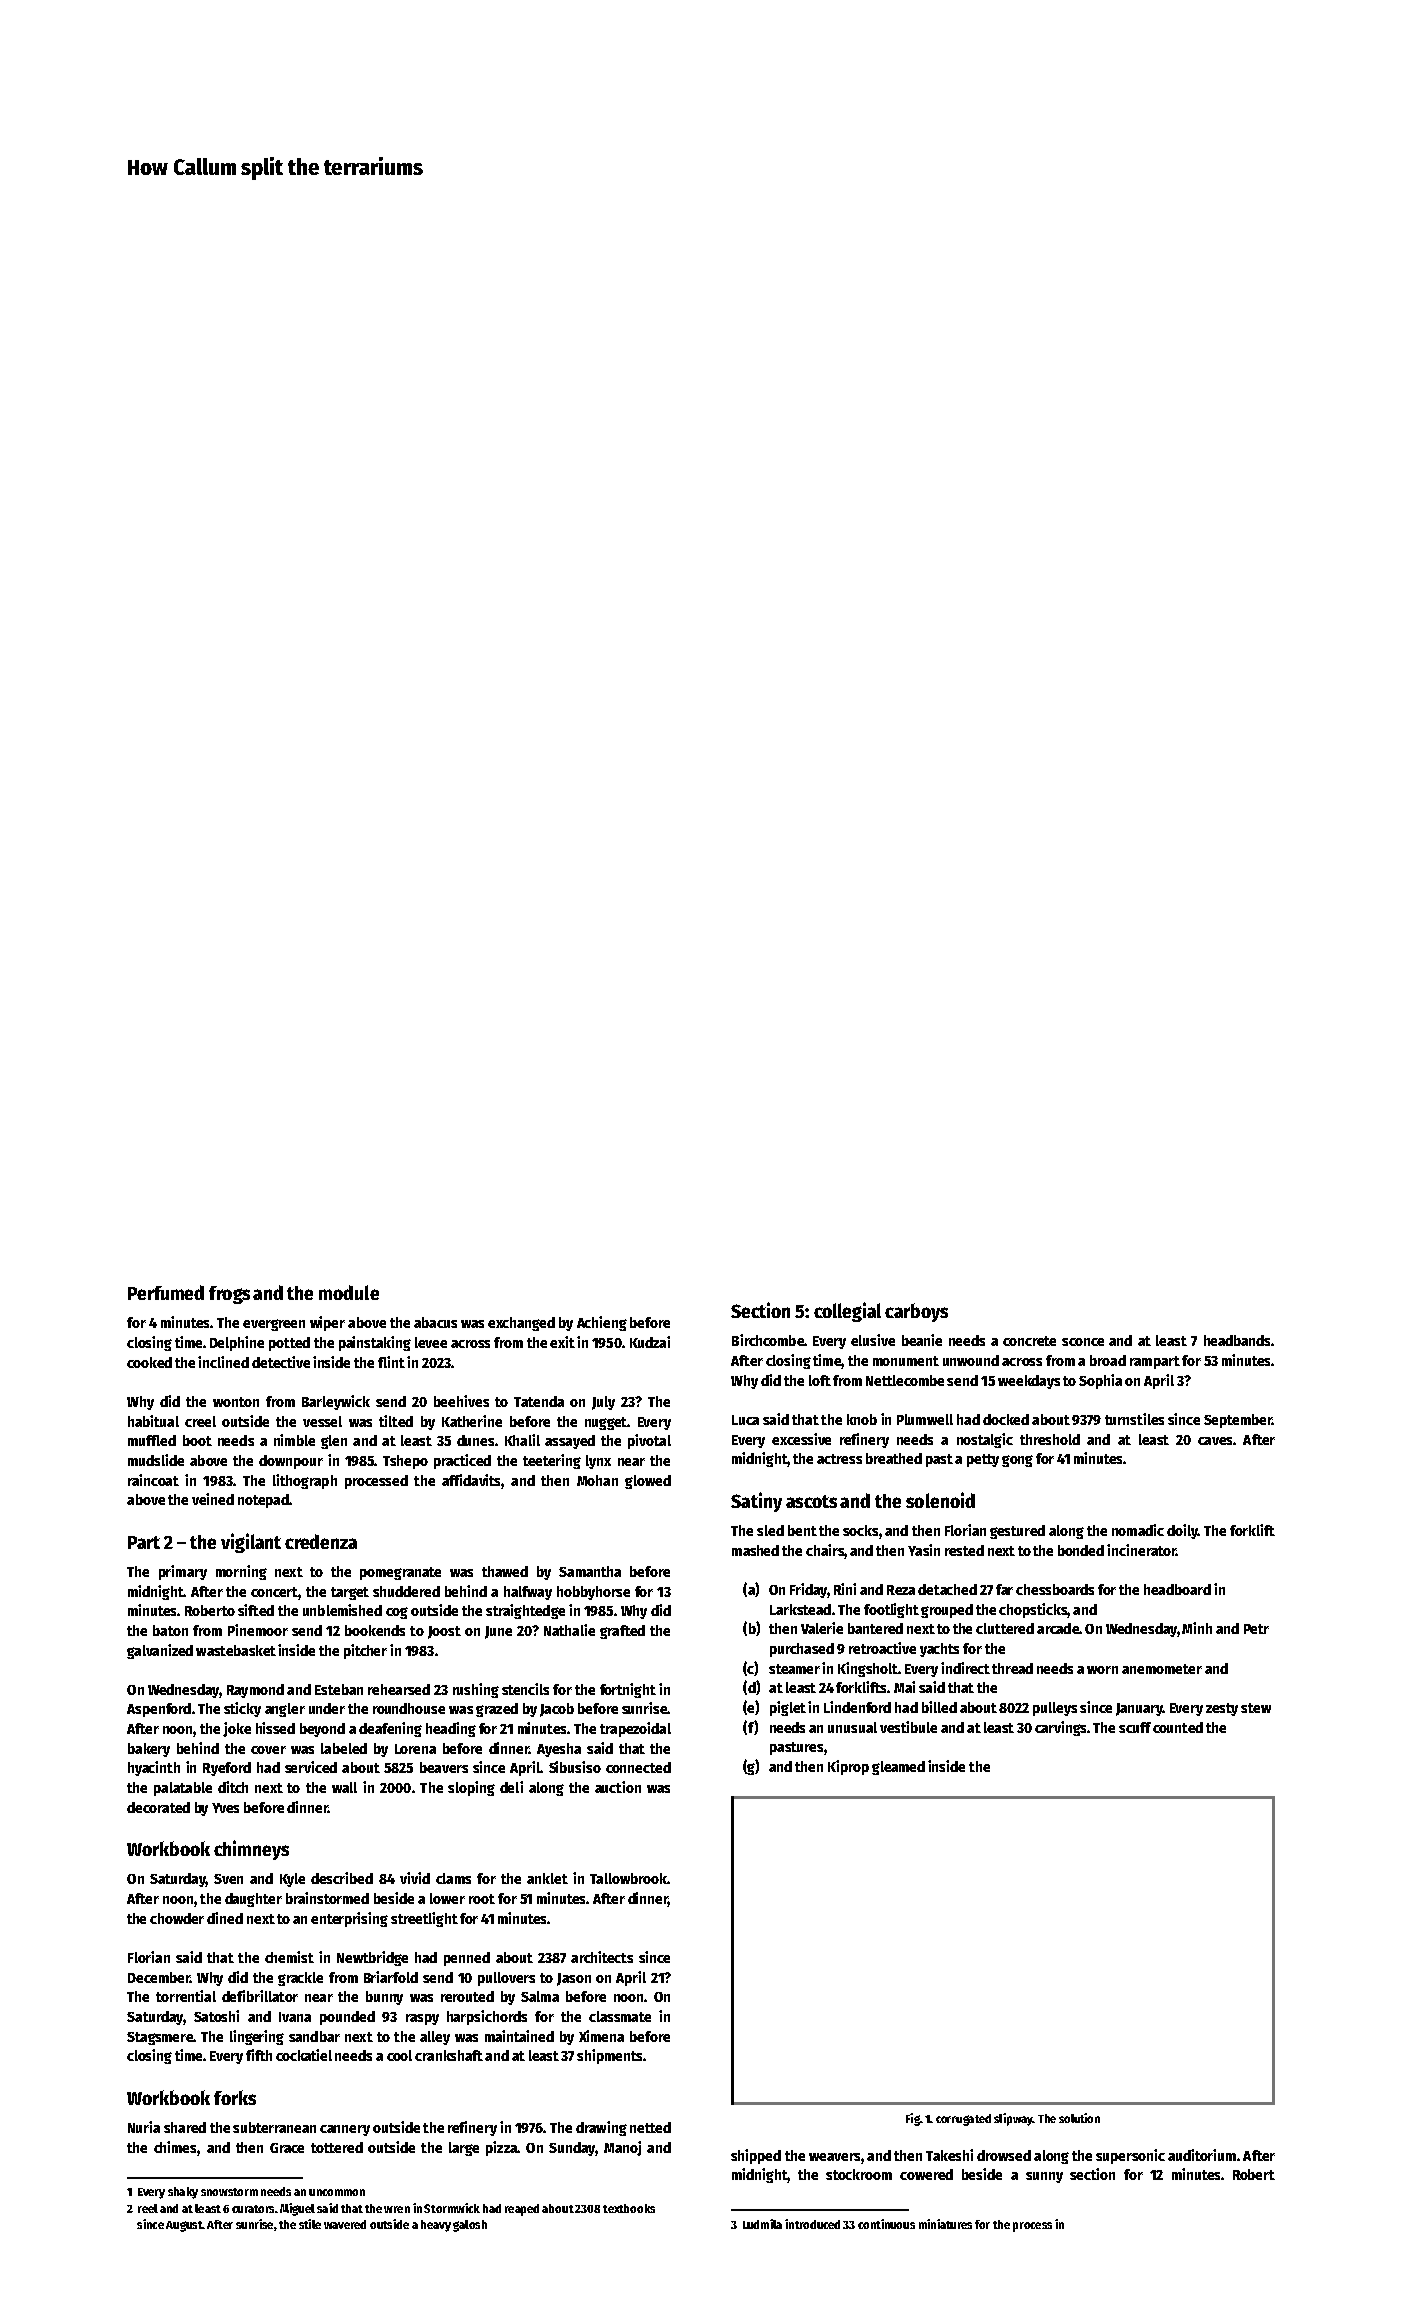 This screenshot has height=2308, width=1402. What do you see at coordinates (415, 1749) in the screenshot?
I see `Lorena` at bounding box center [415, 1749].
